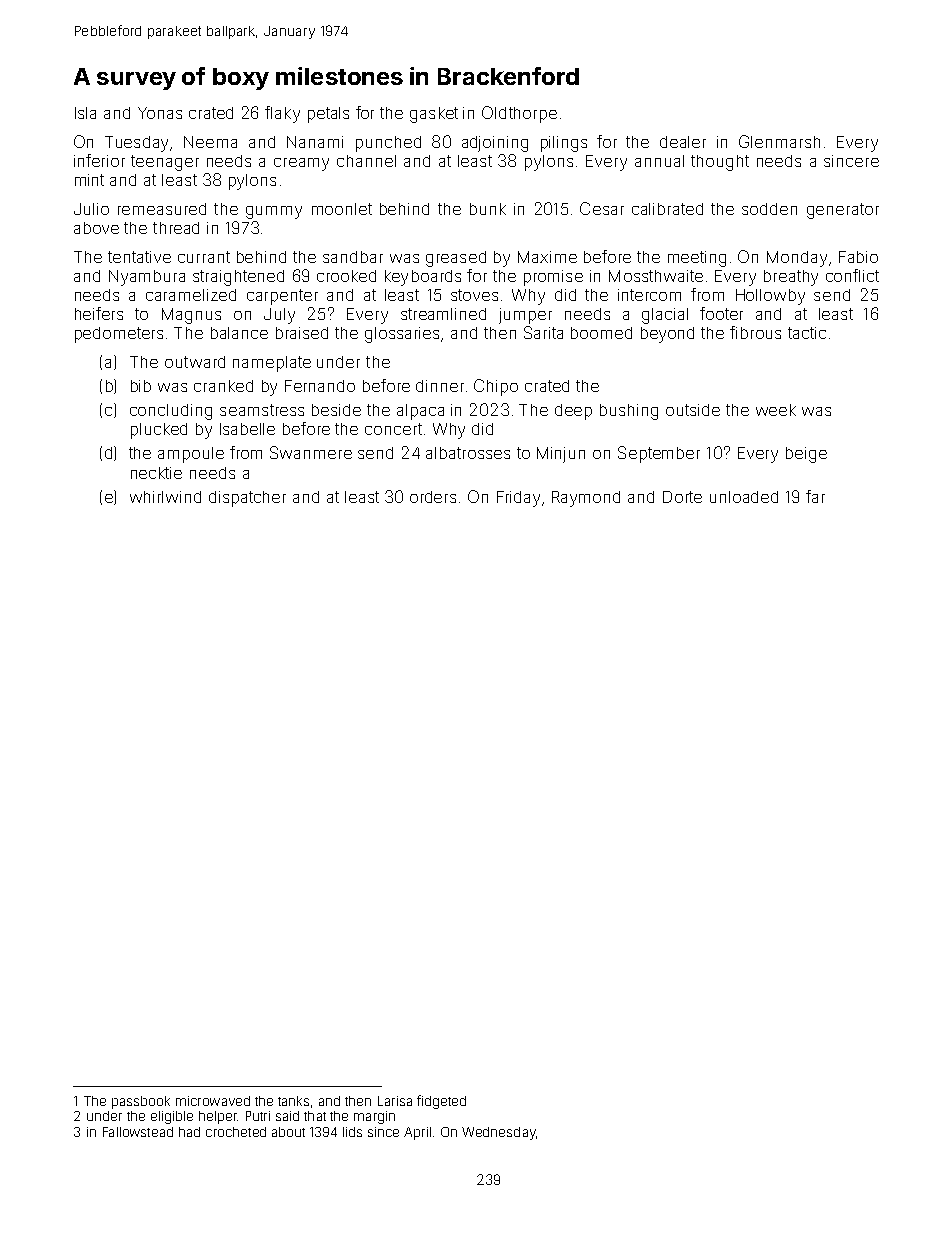  Describe the element at coordinates (586, 499) in the screenshot. I see `Raymond` at that location.
